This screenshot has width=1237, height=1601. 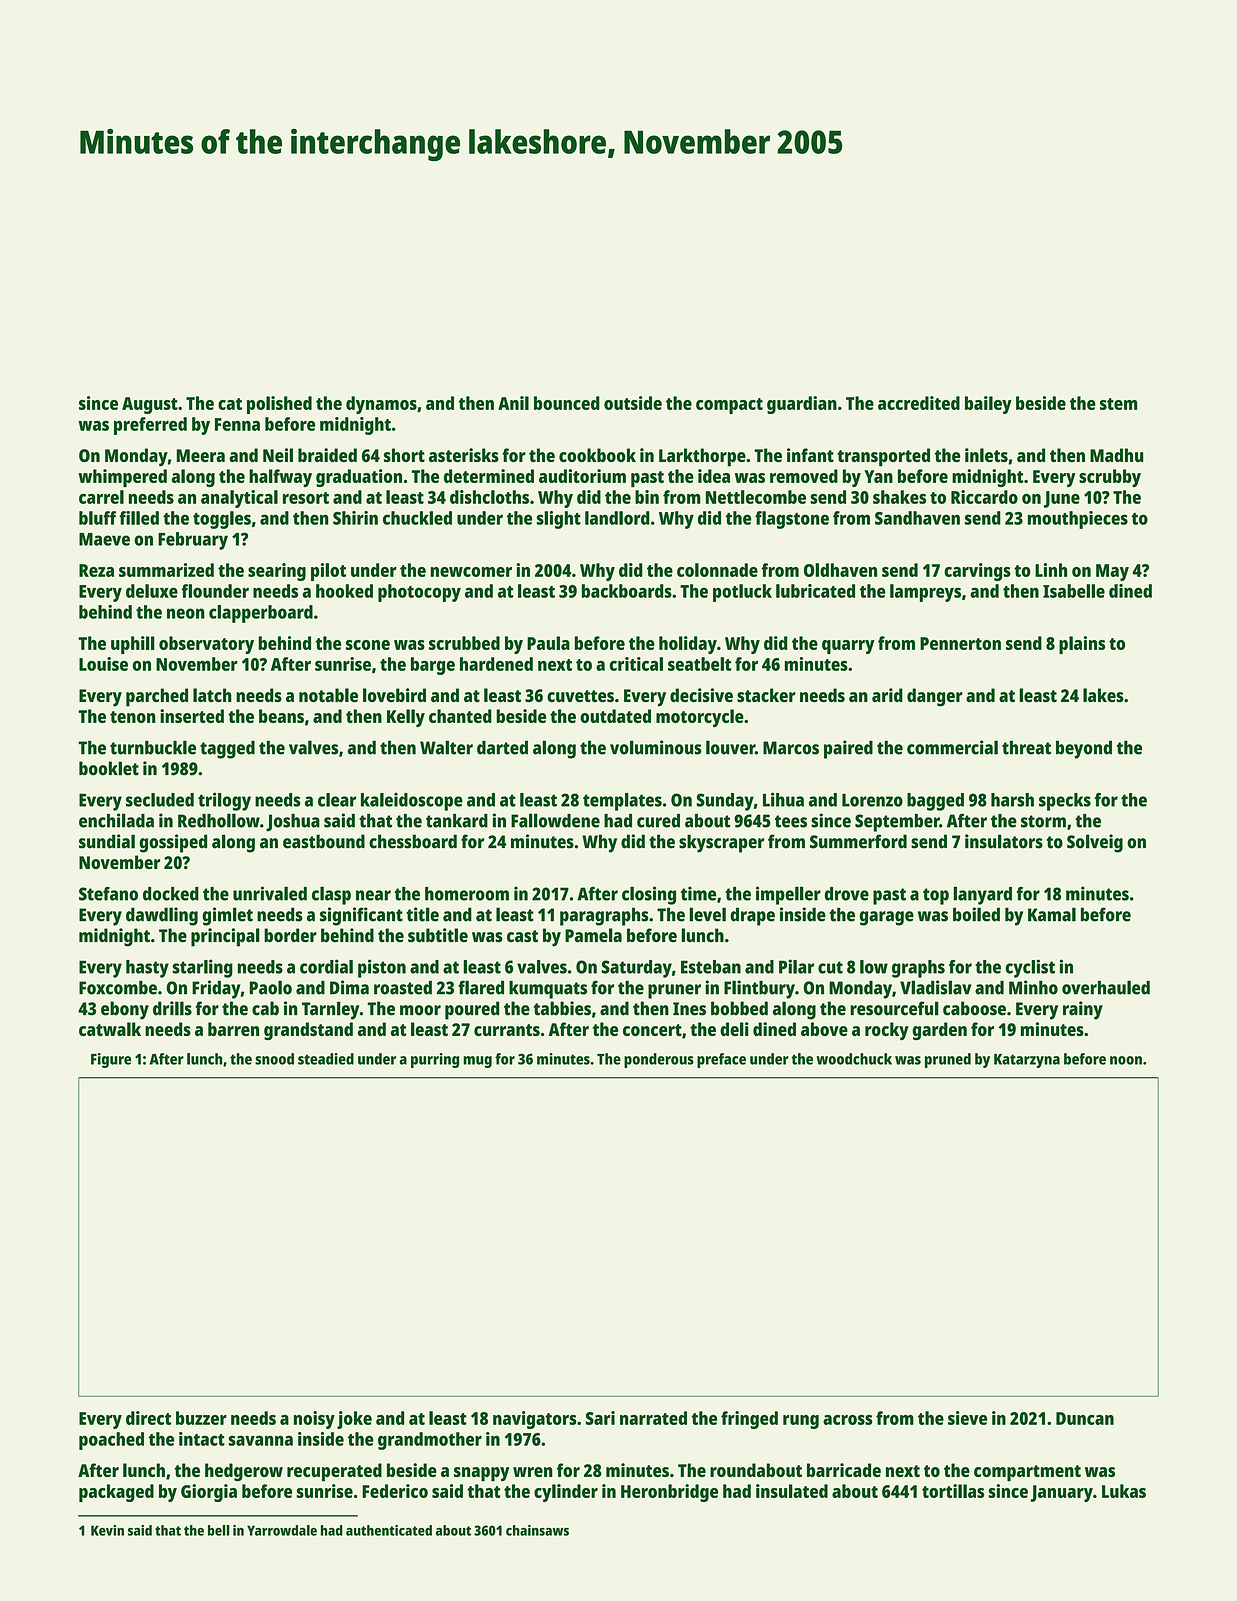 What do you see at coordinates (627, 591) in the screenshot?
I see `backboards` at bounding box center [627, 591].
